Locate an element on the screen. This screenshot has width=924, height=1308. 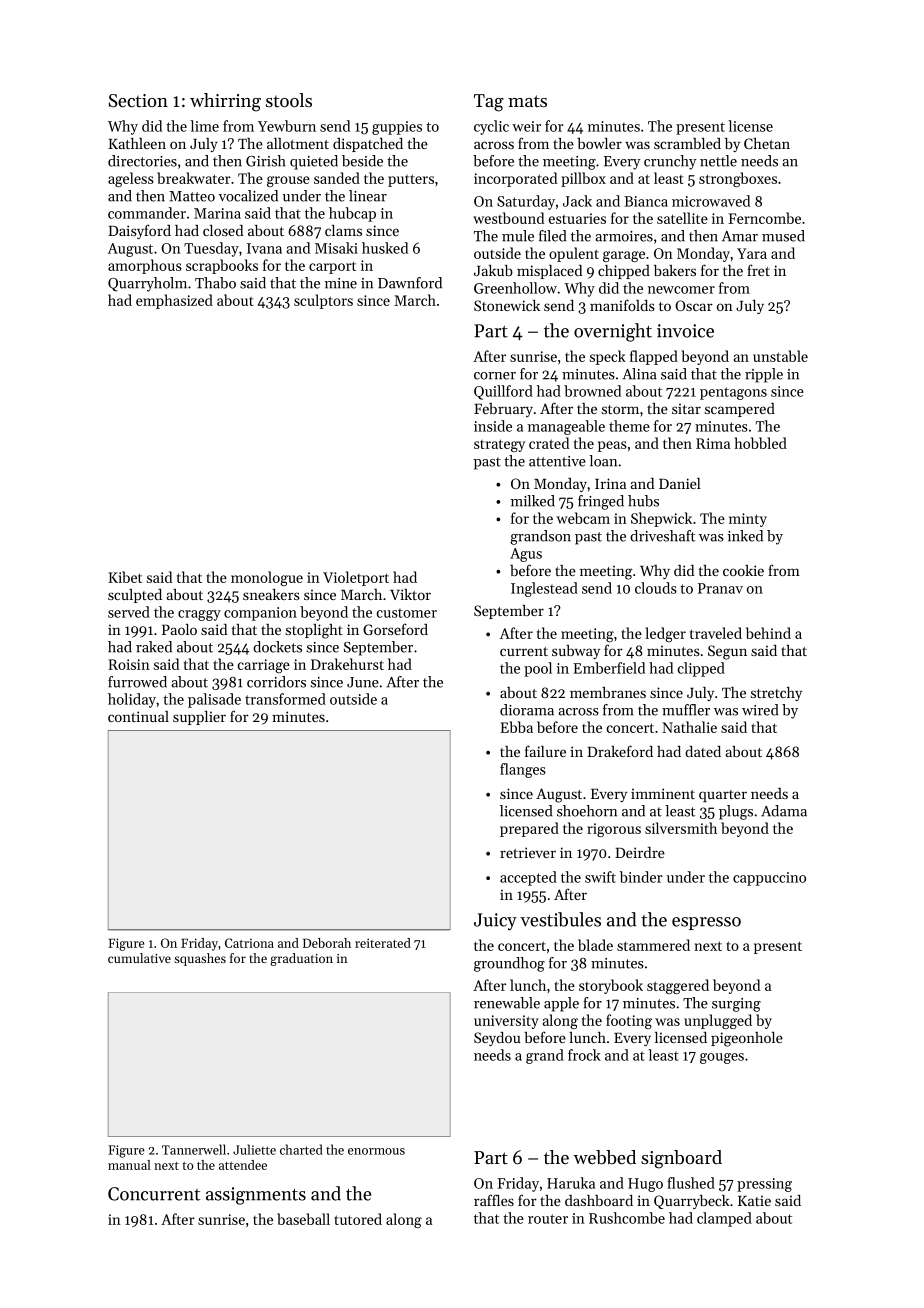
wired is located at coordinates (760, 710).
